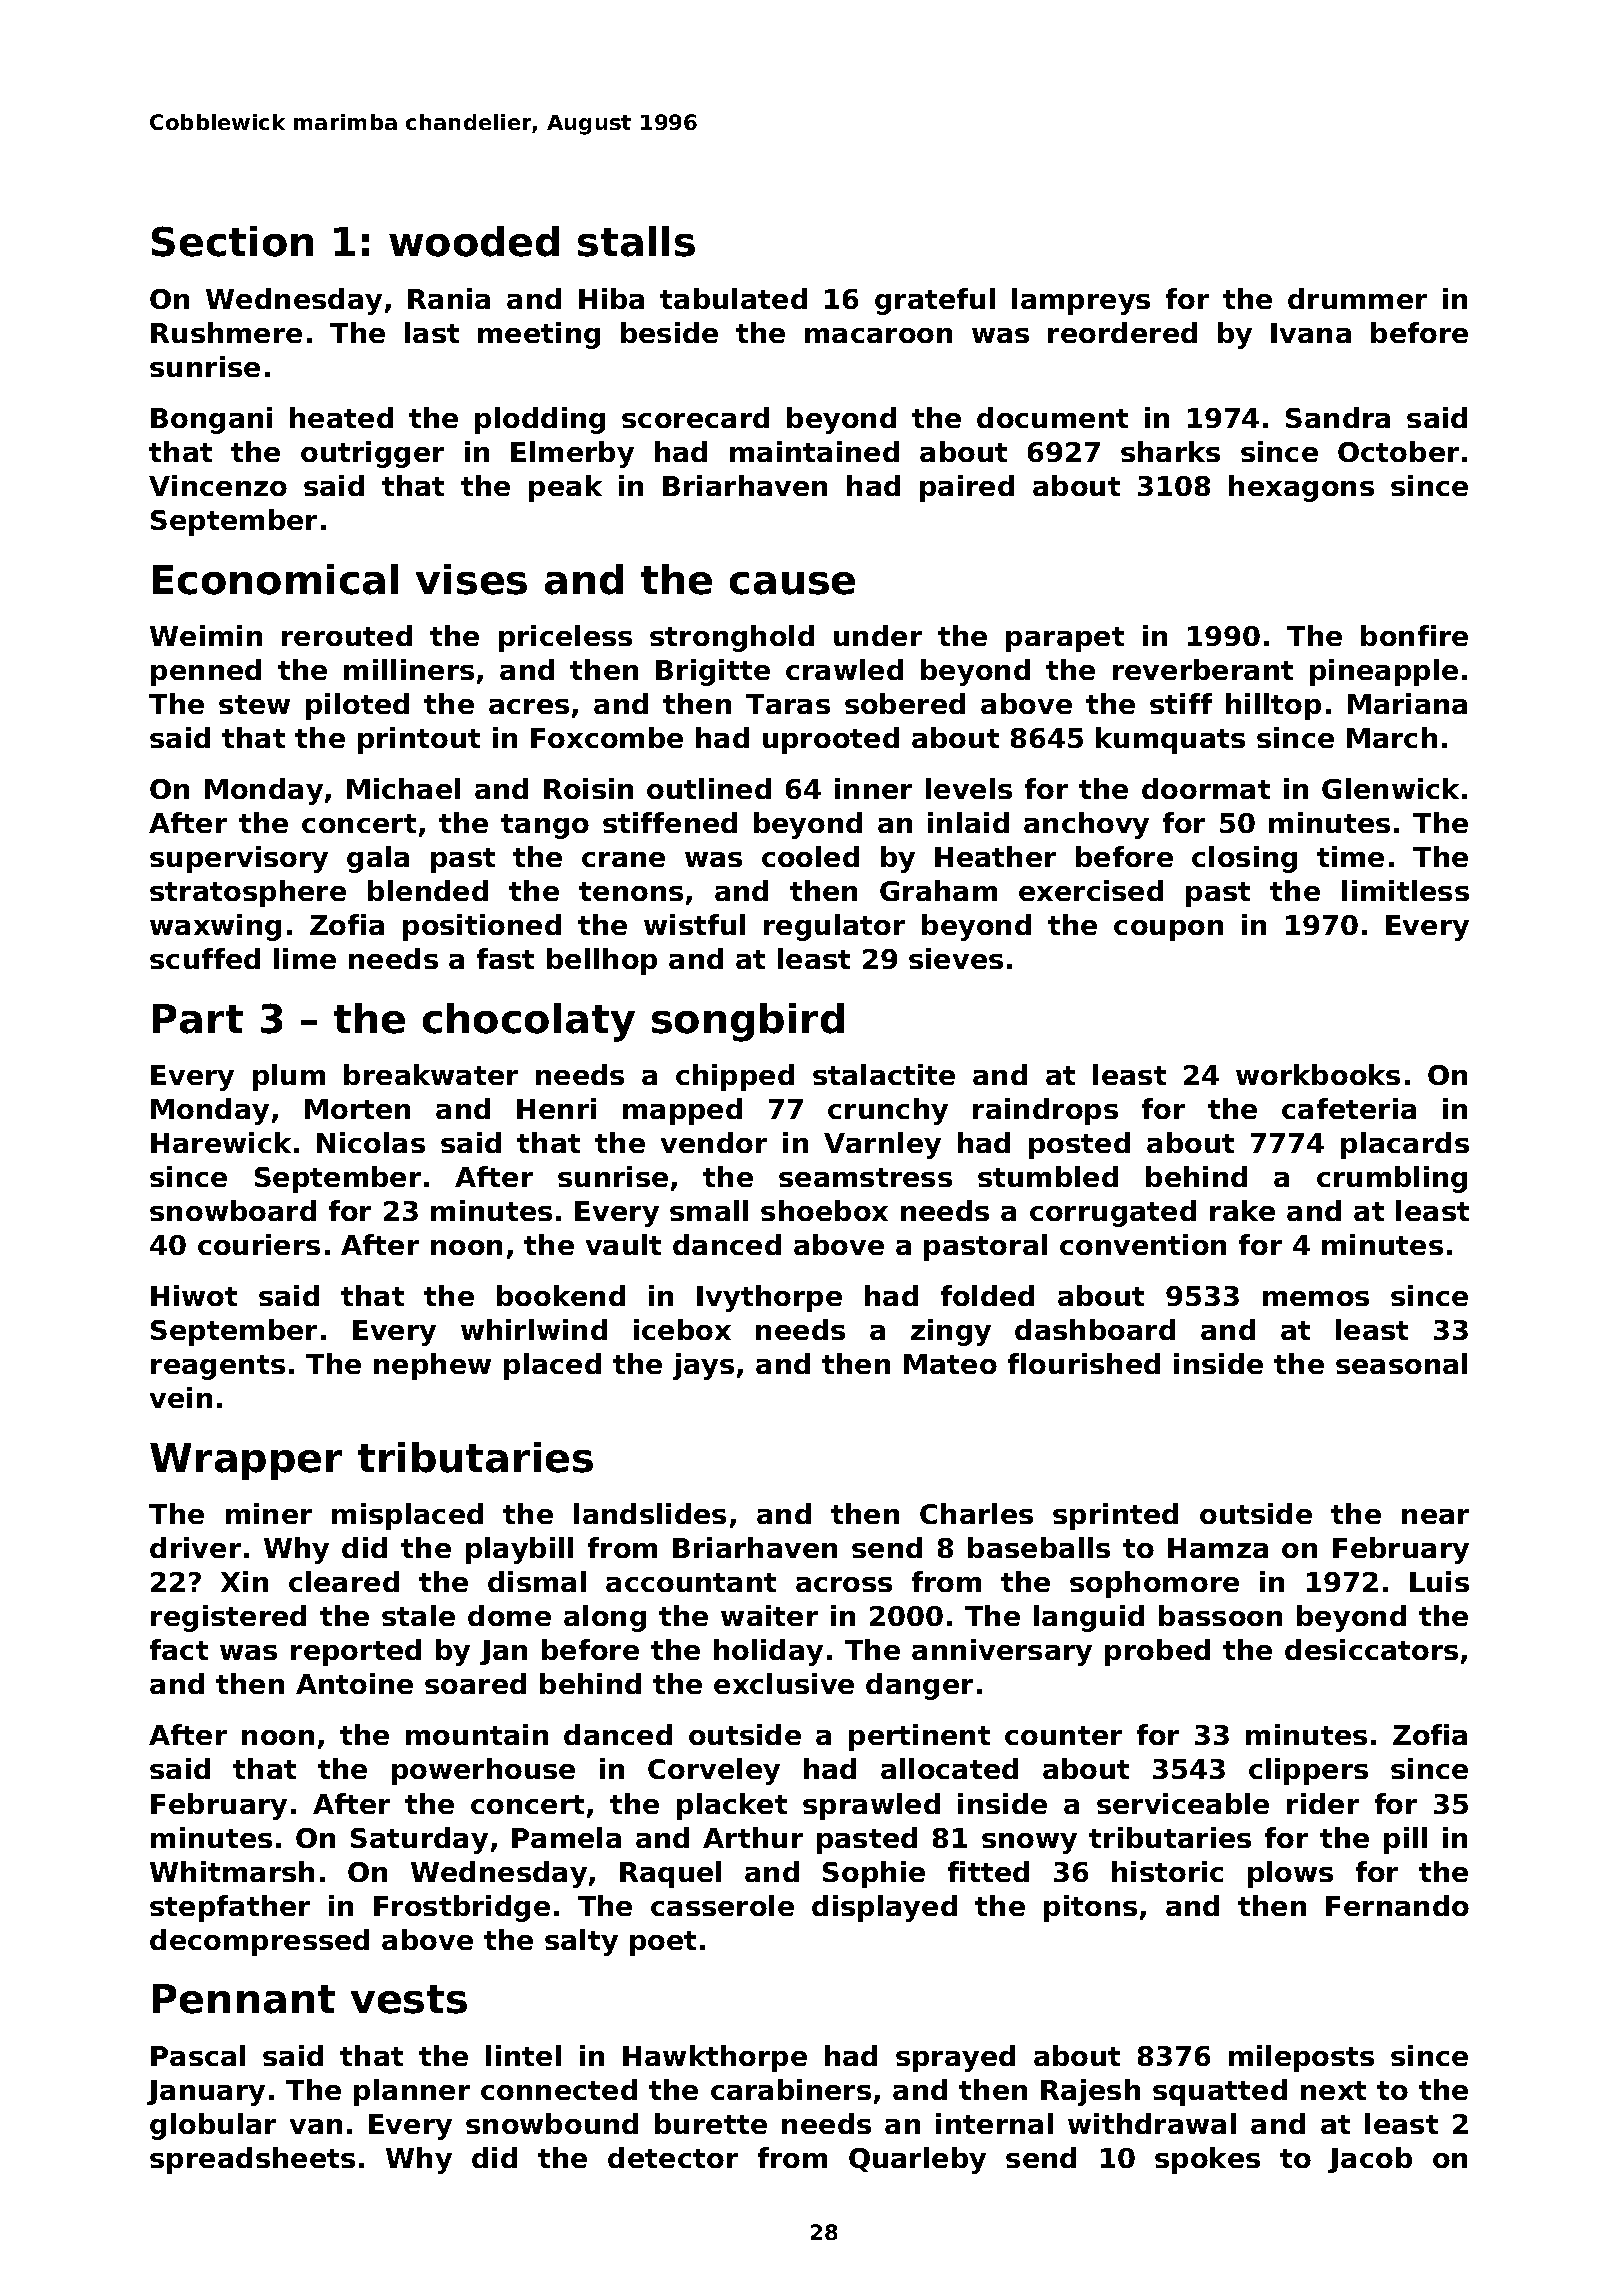  Describe the element at coordinates (179, 1649) in the page. I see `fact` at that location.
